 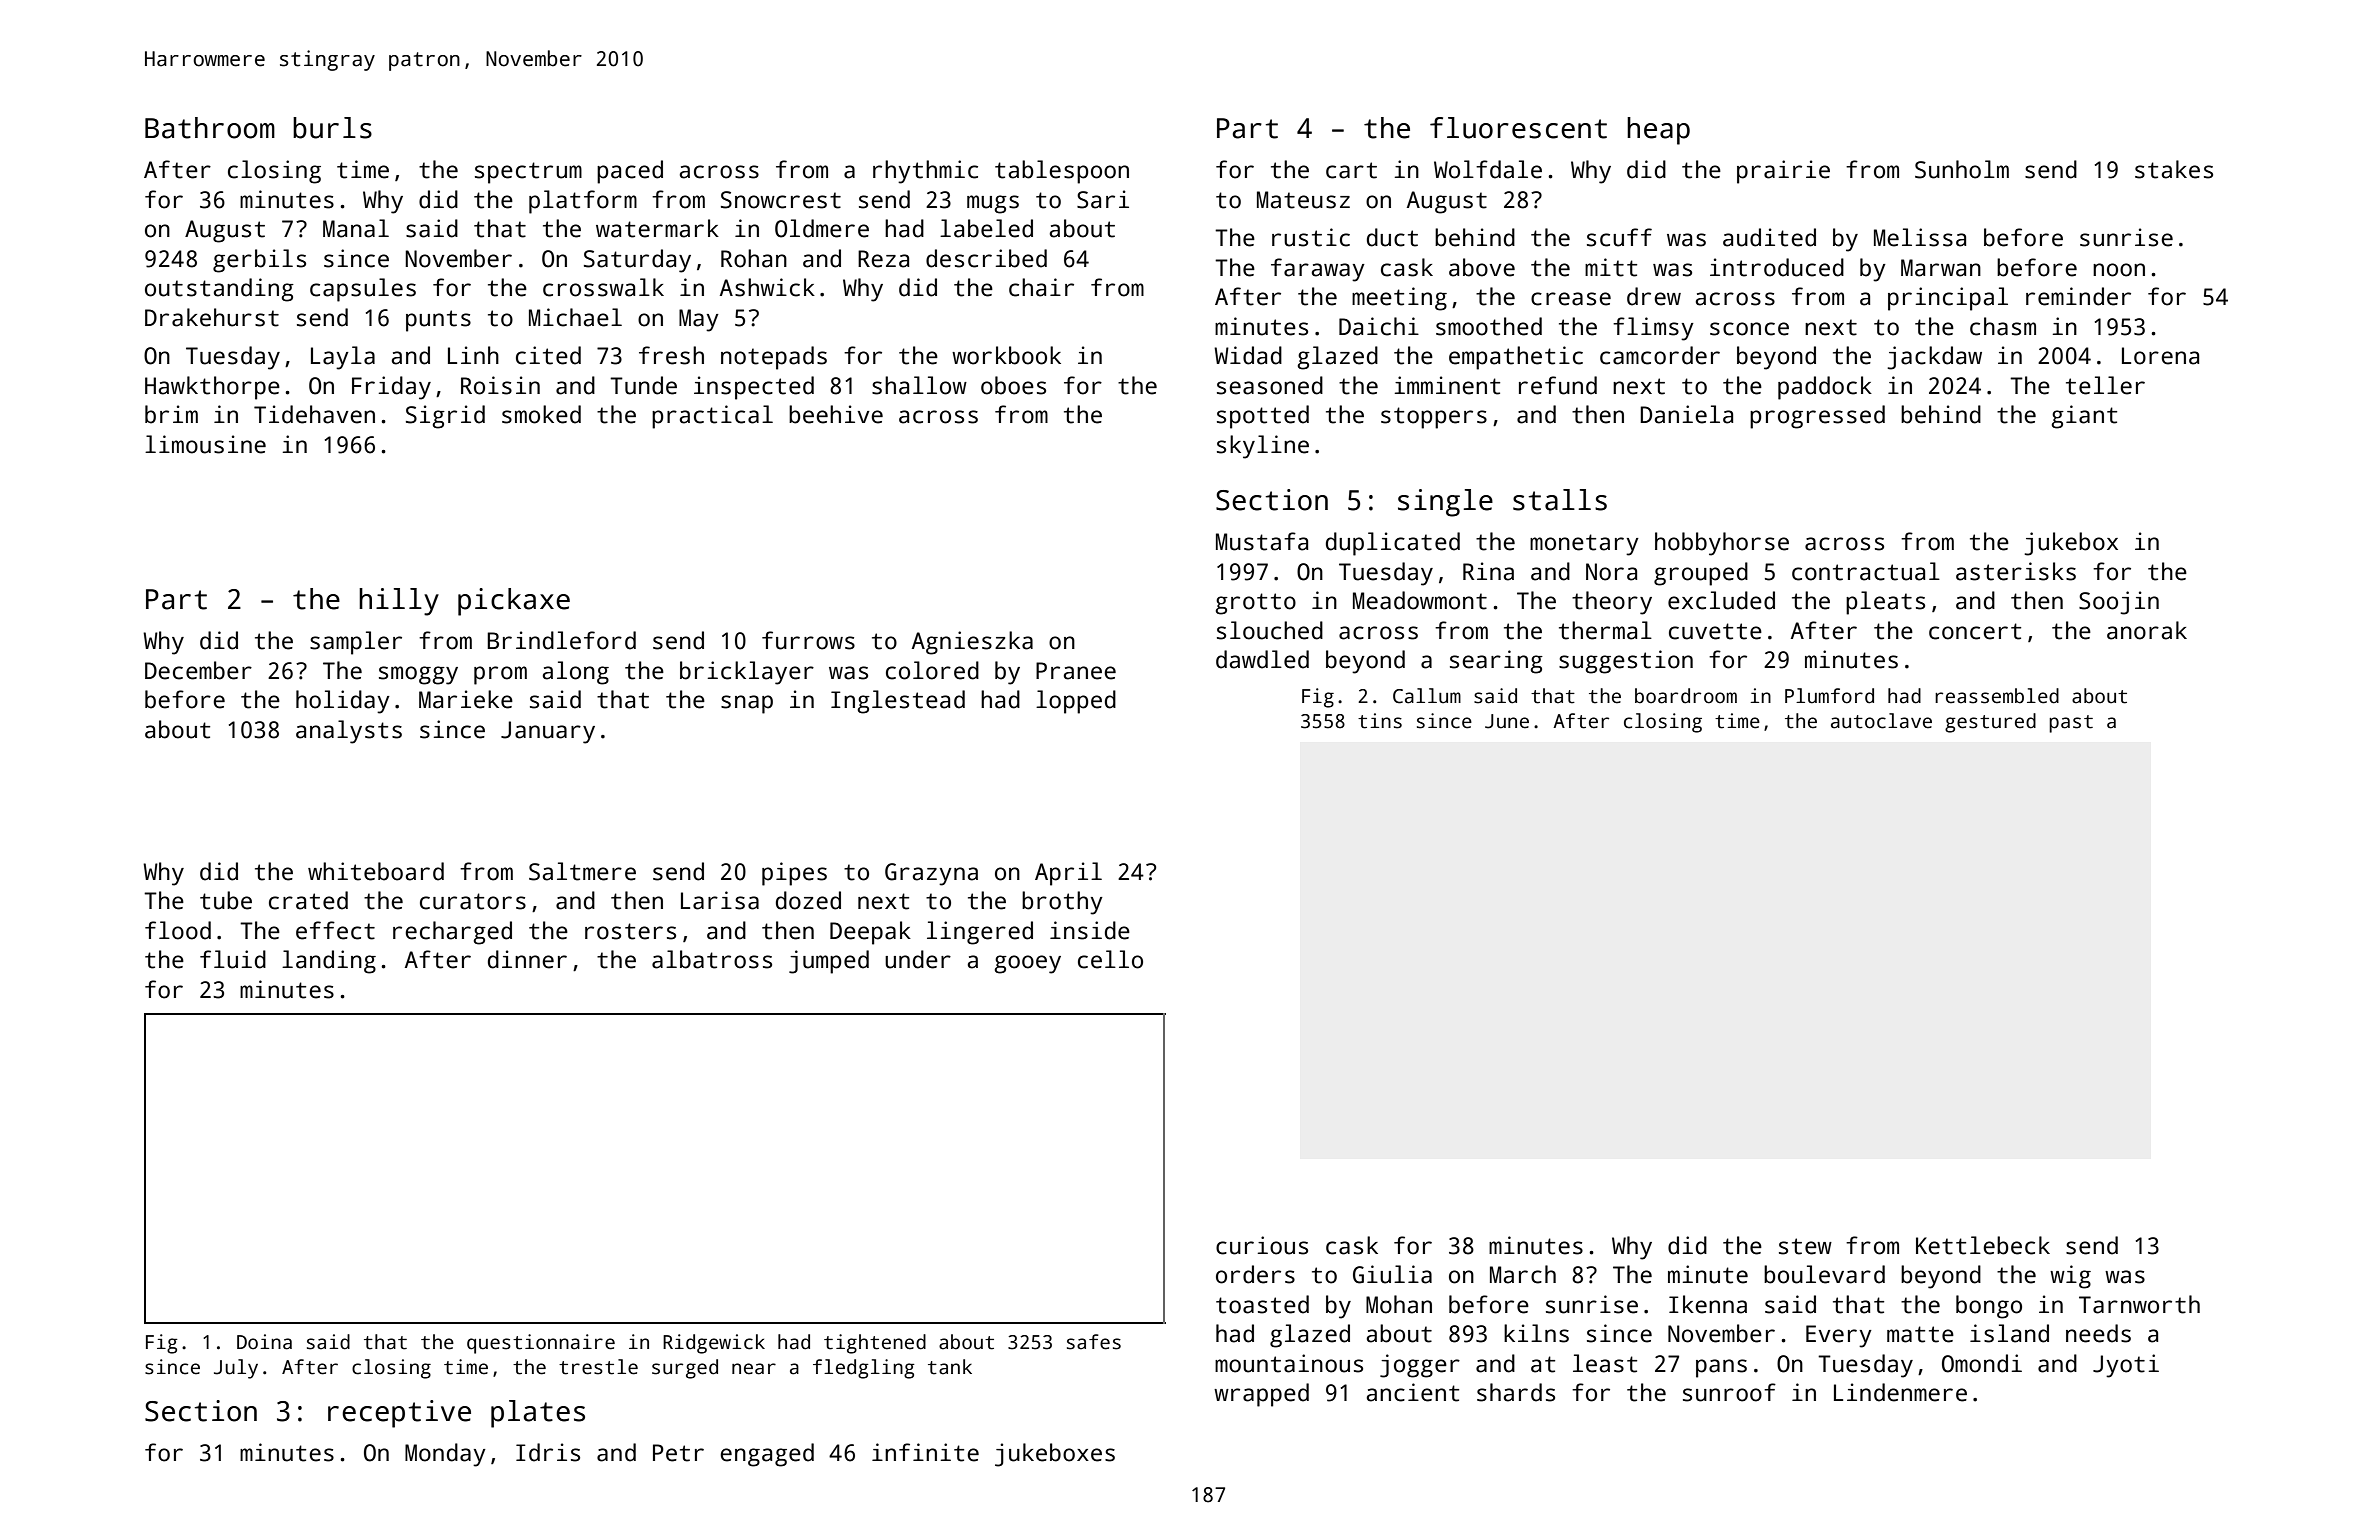 I want to click on smoked, so click(x=541, y=414).
